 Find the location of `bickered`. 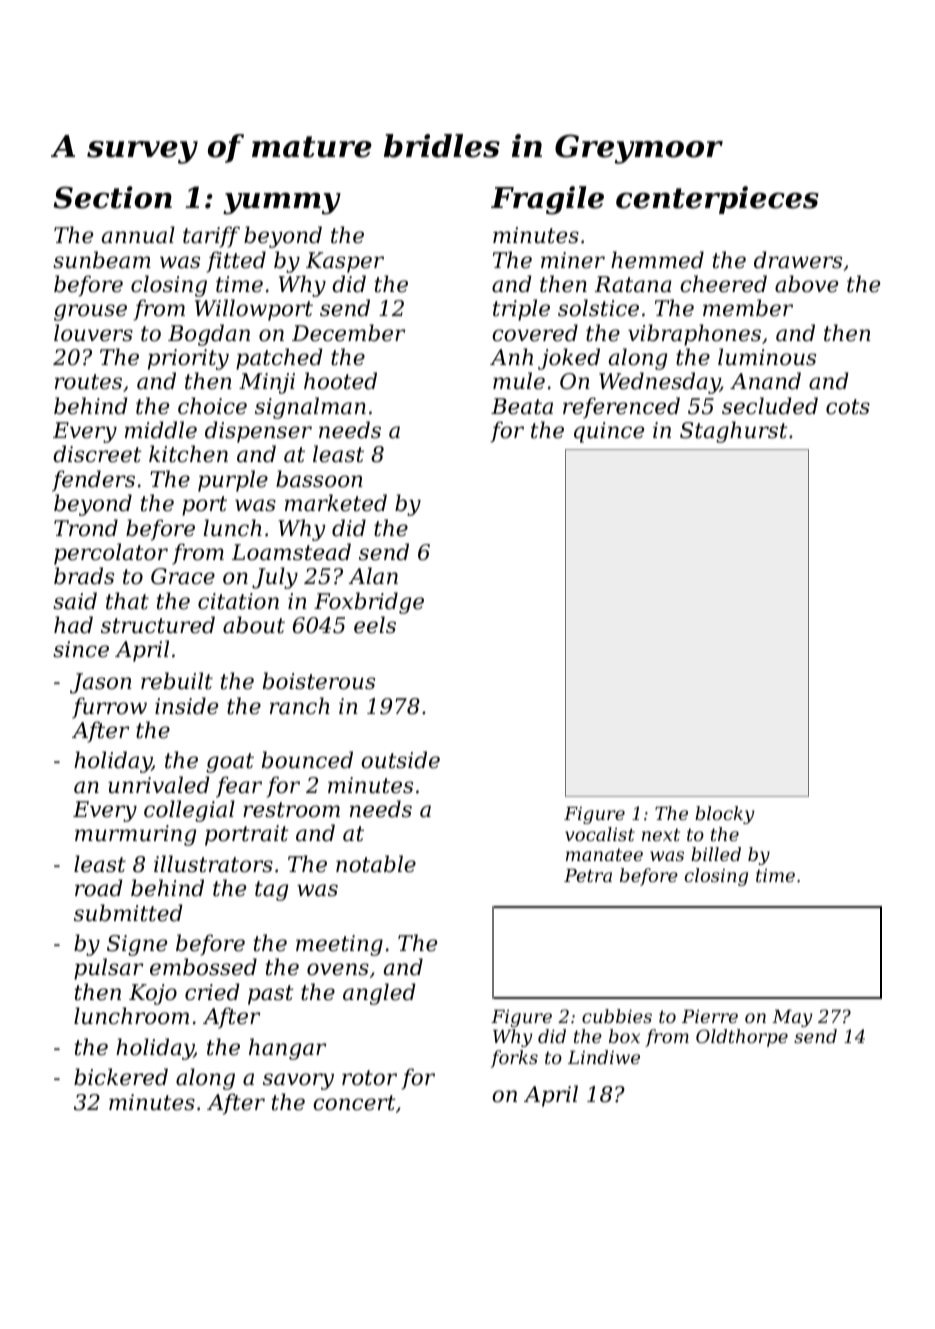

bickered is located at coordinates (121, 1077).
